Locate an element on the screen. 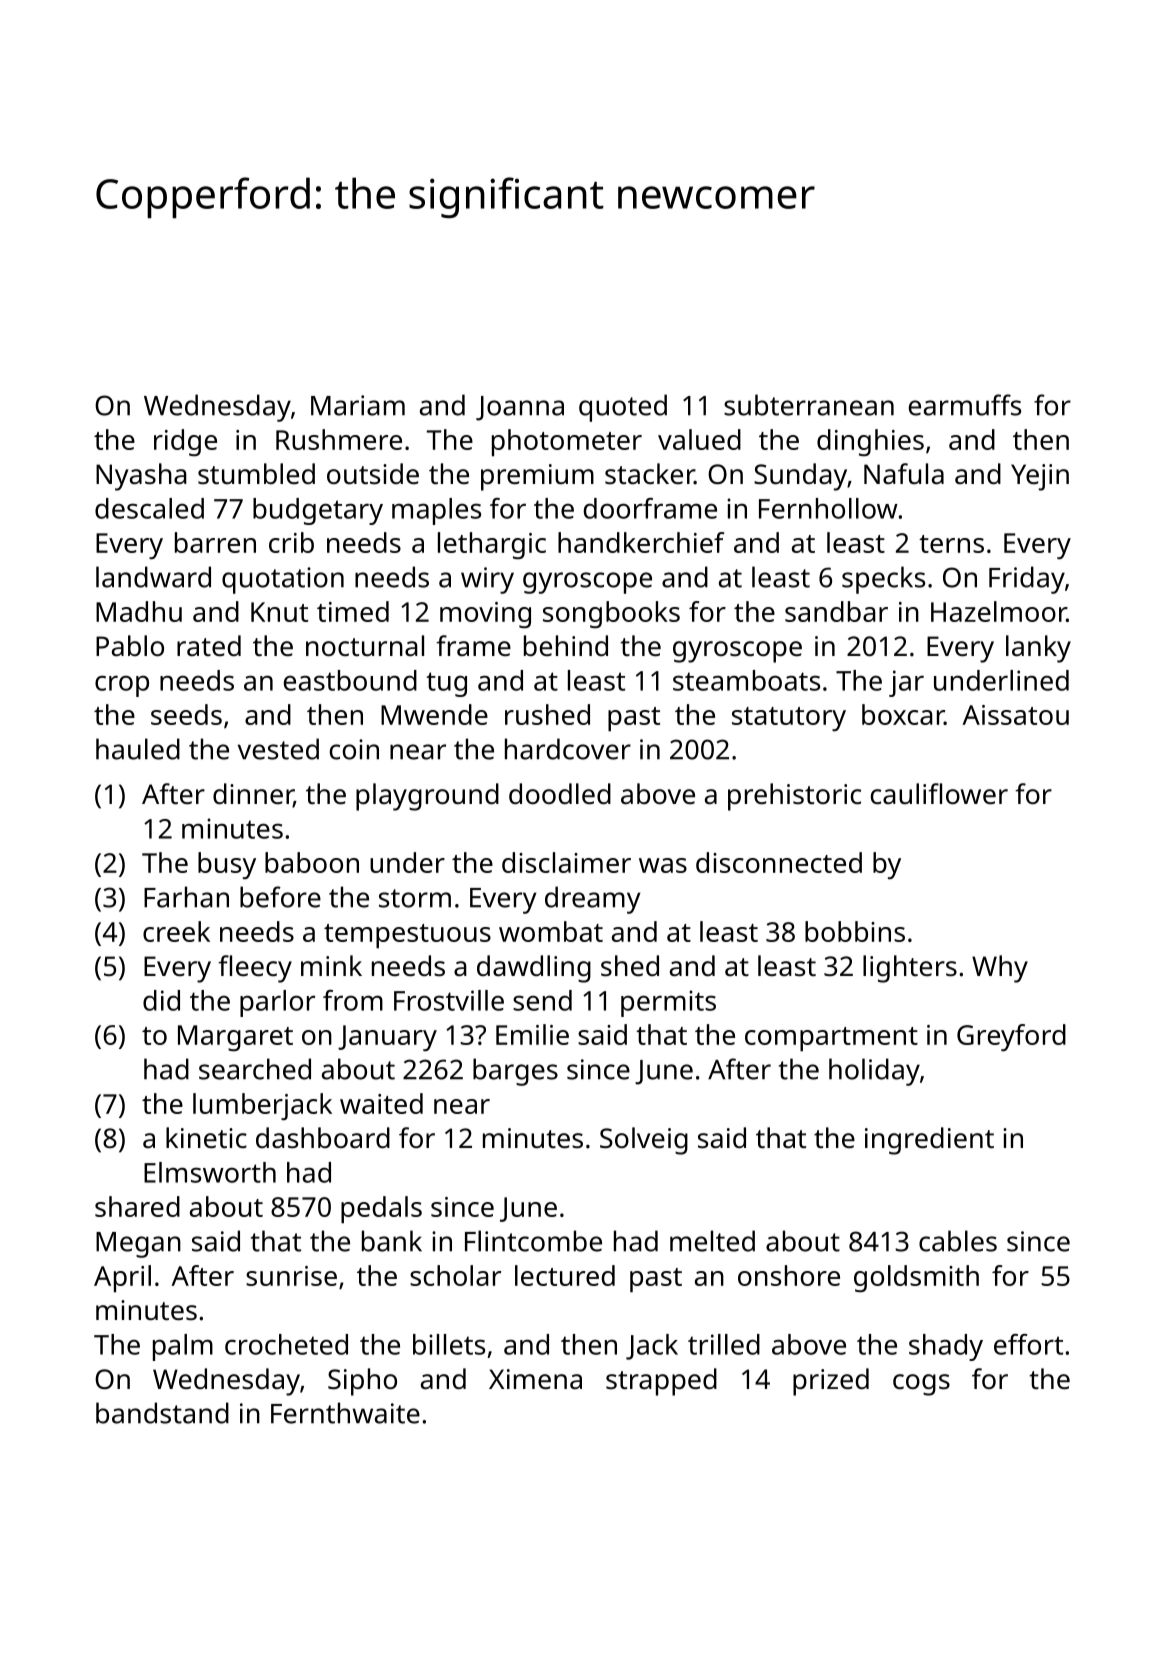 The image size is (1165, 1654). prized is located at coordinates (831, 1382).
